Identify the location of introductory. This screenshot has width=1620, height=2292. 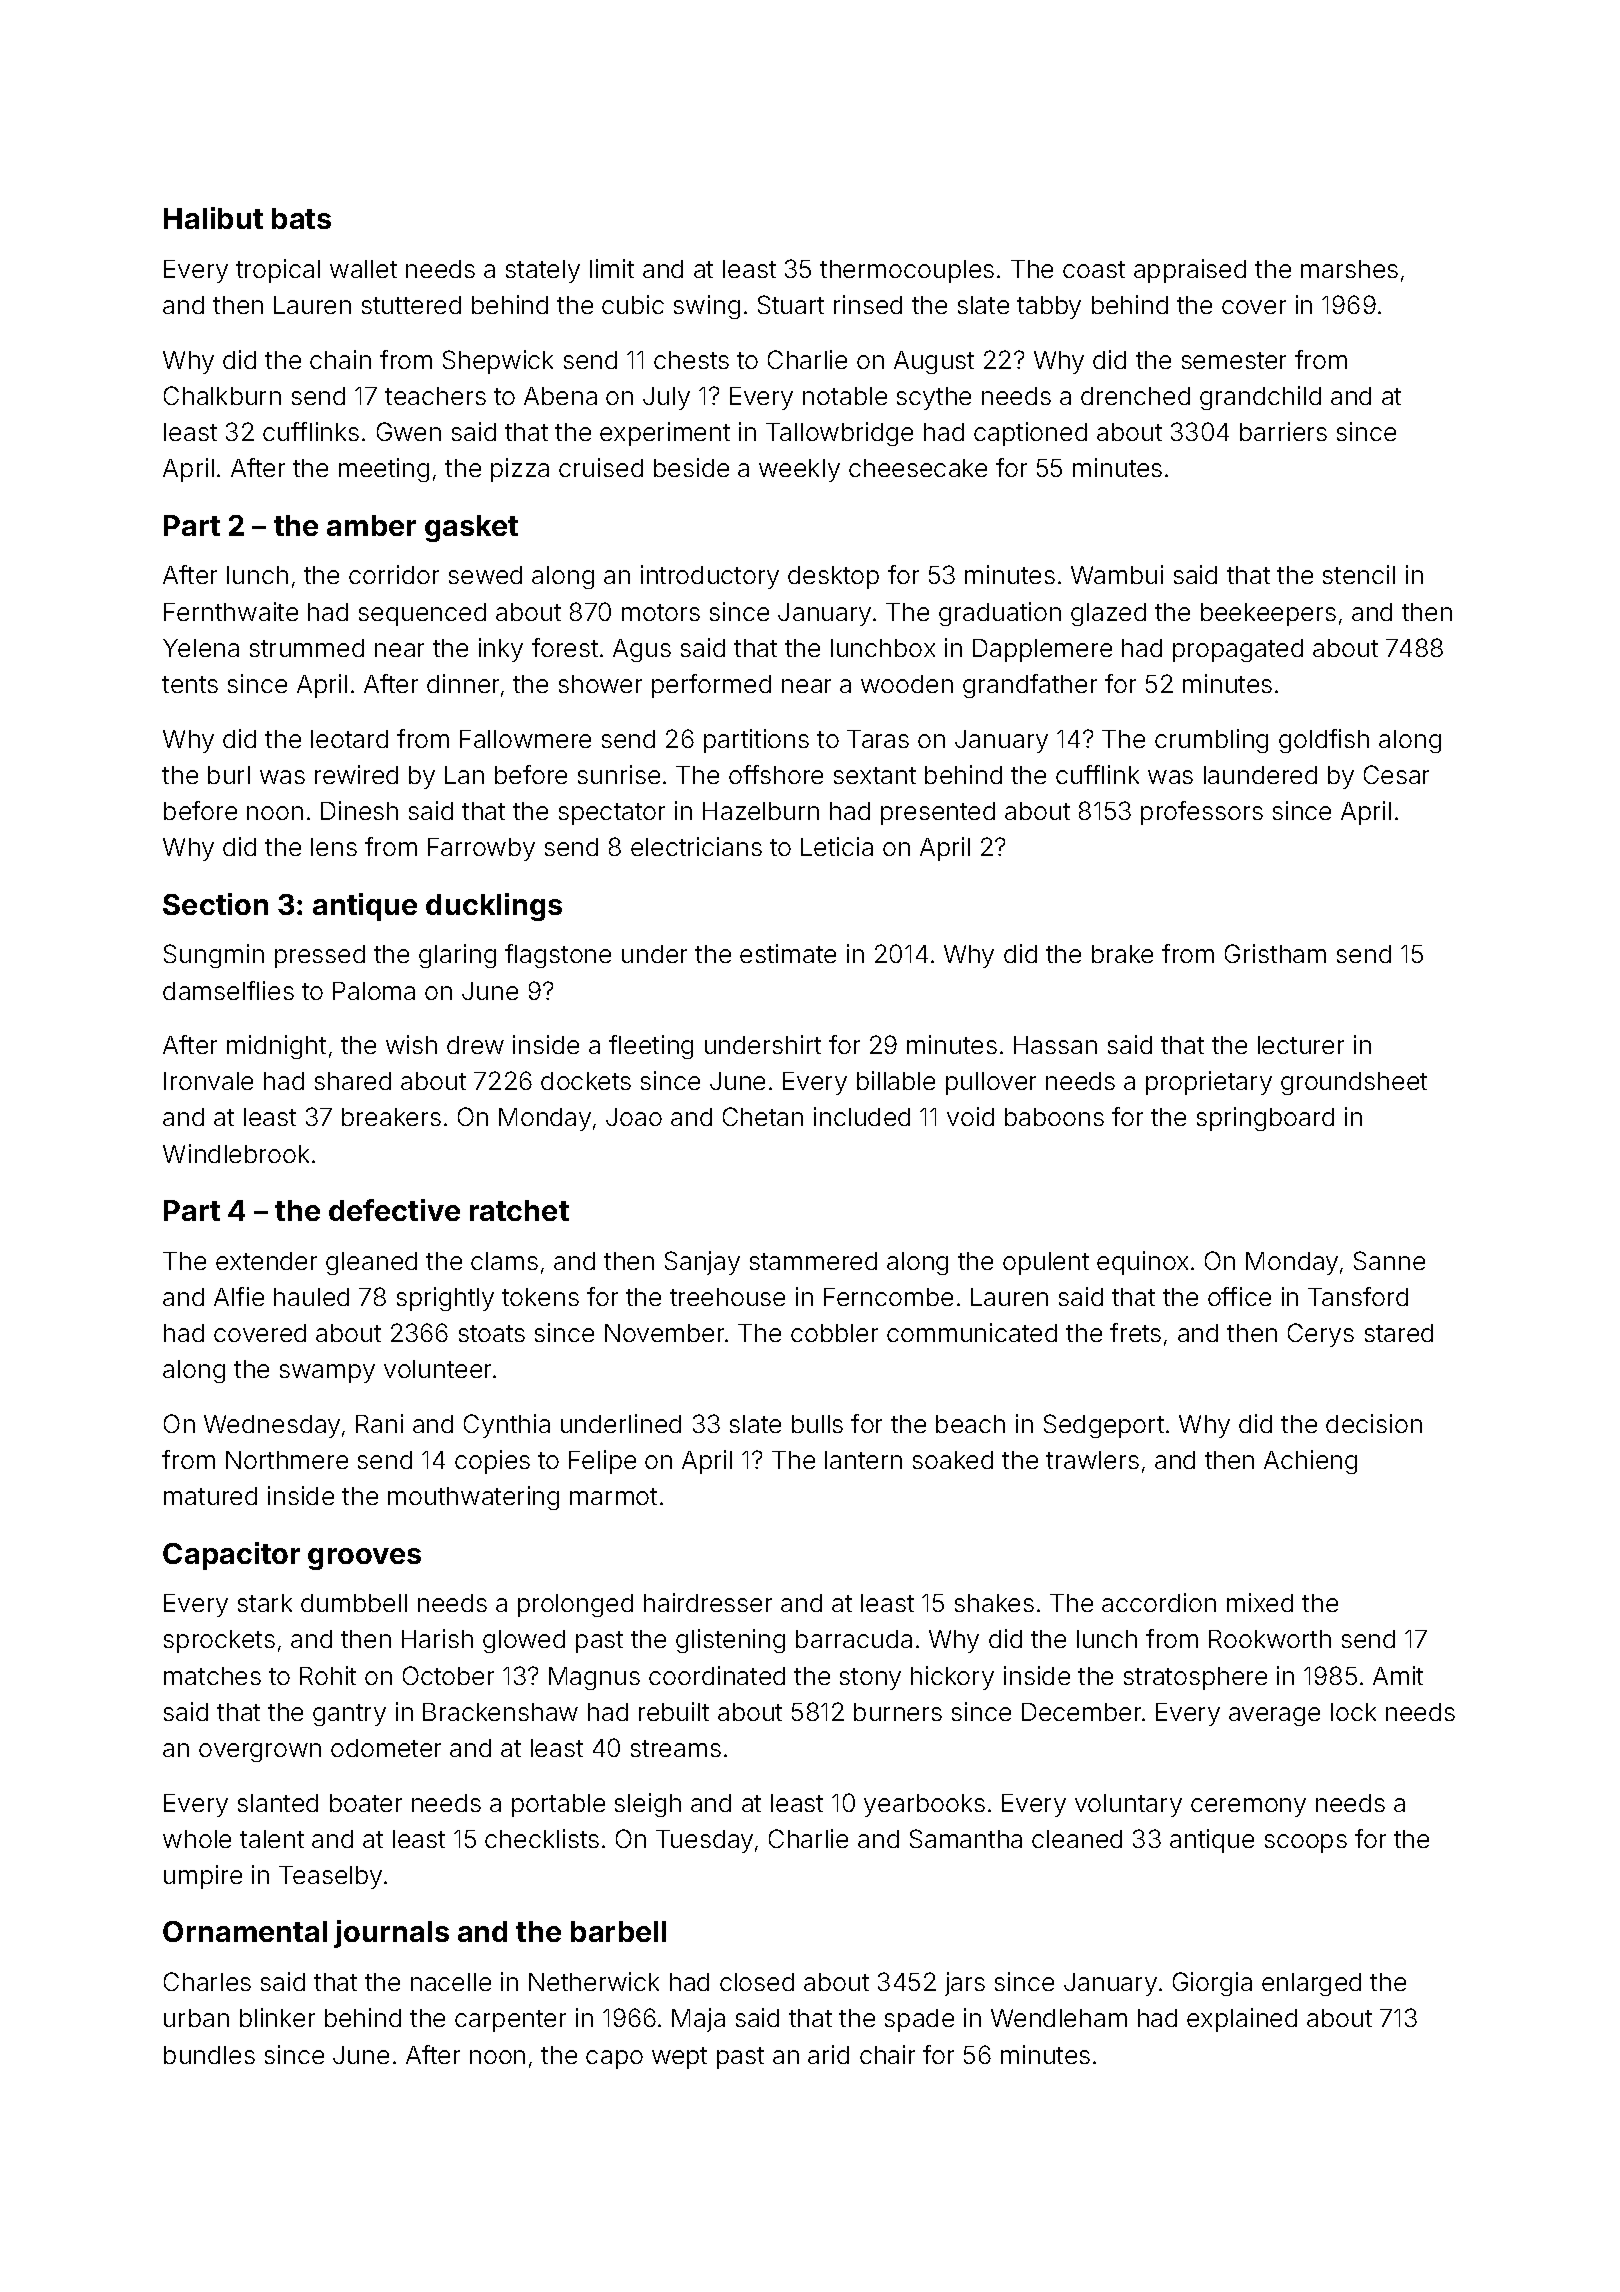
(710, 577).
